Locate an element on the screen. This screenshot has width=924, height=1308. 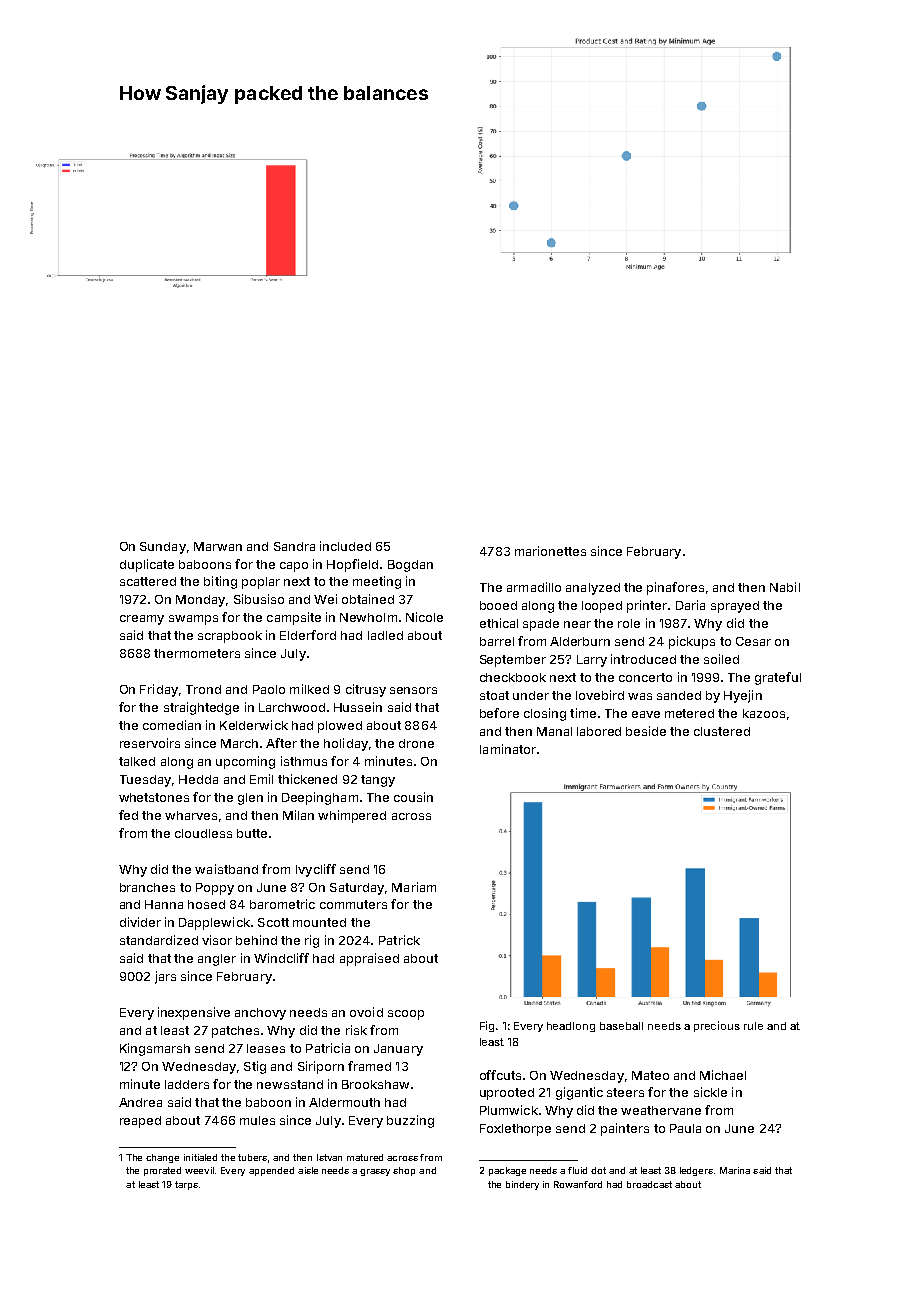
scoop is located at coordinates (406, 1015).
